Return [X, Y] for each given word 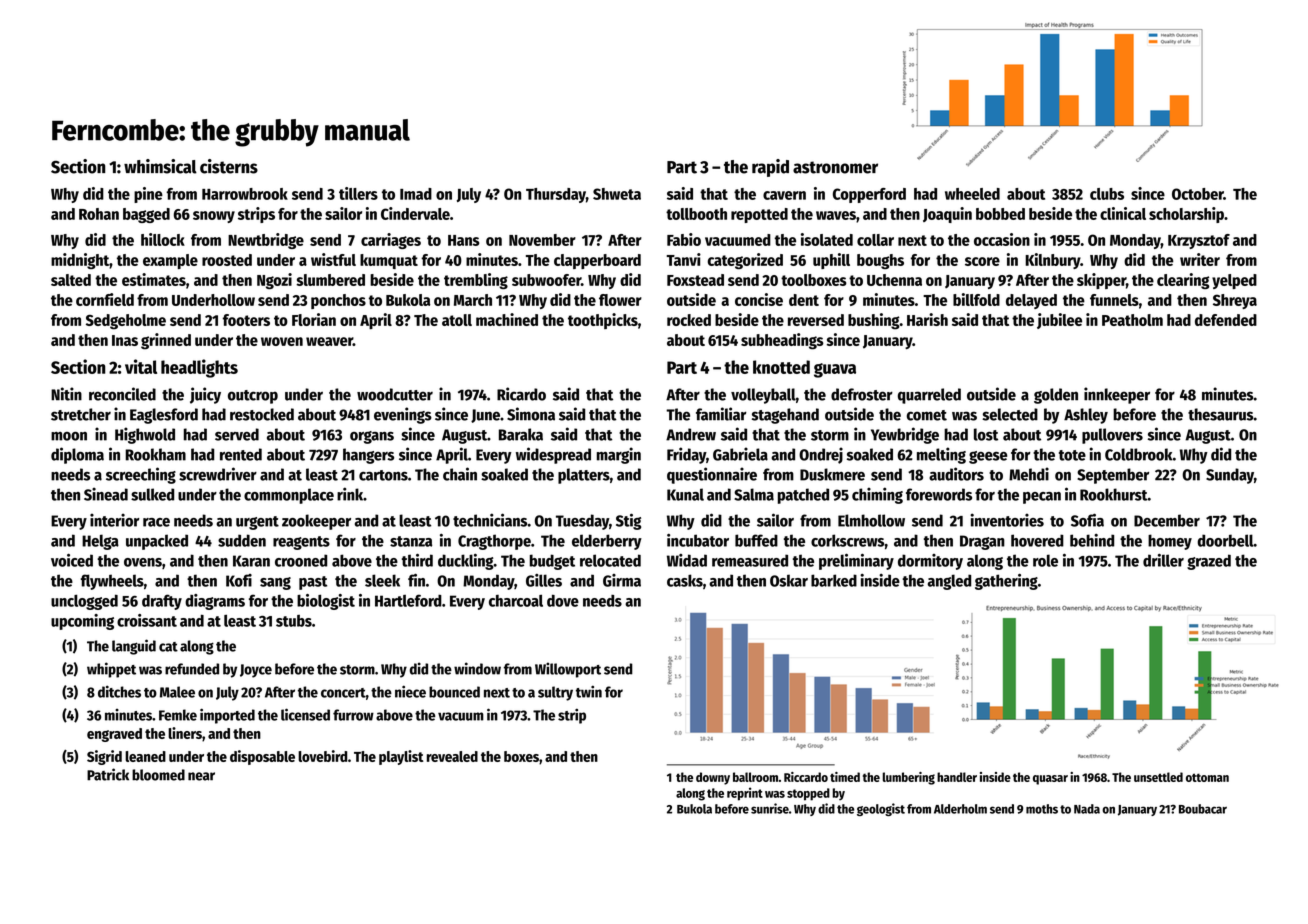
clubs [1107, 194]
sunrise [770, 808]
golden [1056, 396]
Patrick [108, 774]
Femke [178, 715]
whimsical [160, 166]
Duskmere [832, 474]
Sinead [106, 494]
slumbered [330, 280]
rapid [770, 168]
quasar [1050, 780]
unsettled [1158, 777]
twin [589, 691]
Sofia [1087, 520]
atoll [457, 320]
